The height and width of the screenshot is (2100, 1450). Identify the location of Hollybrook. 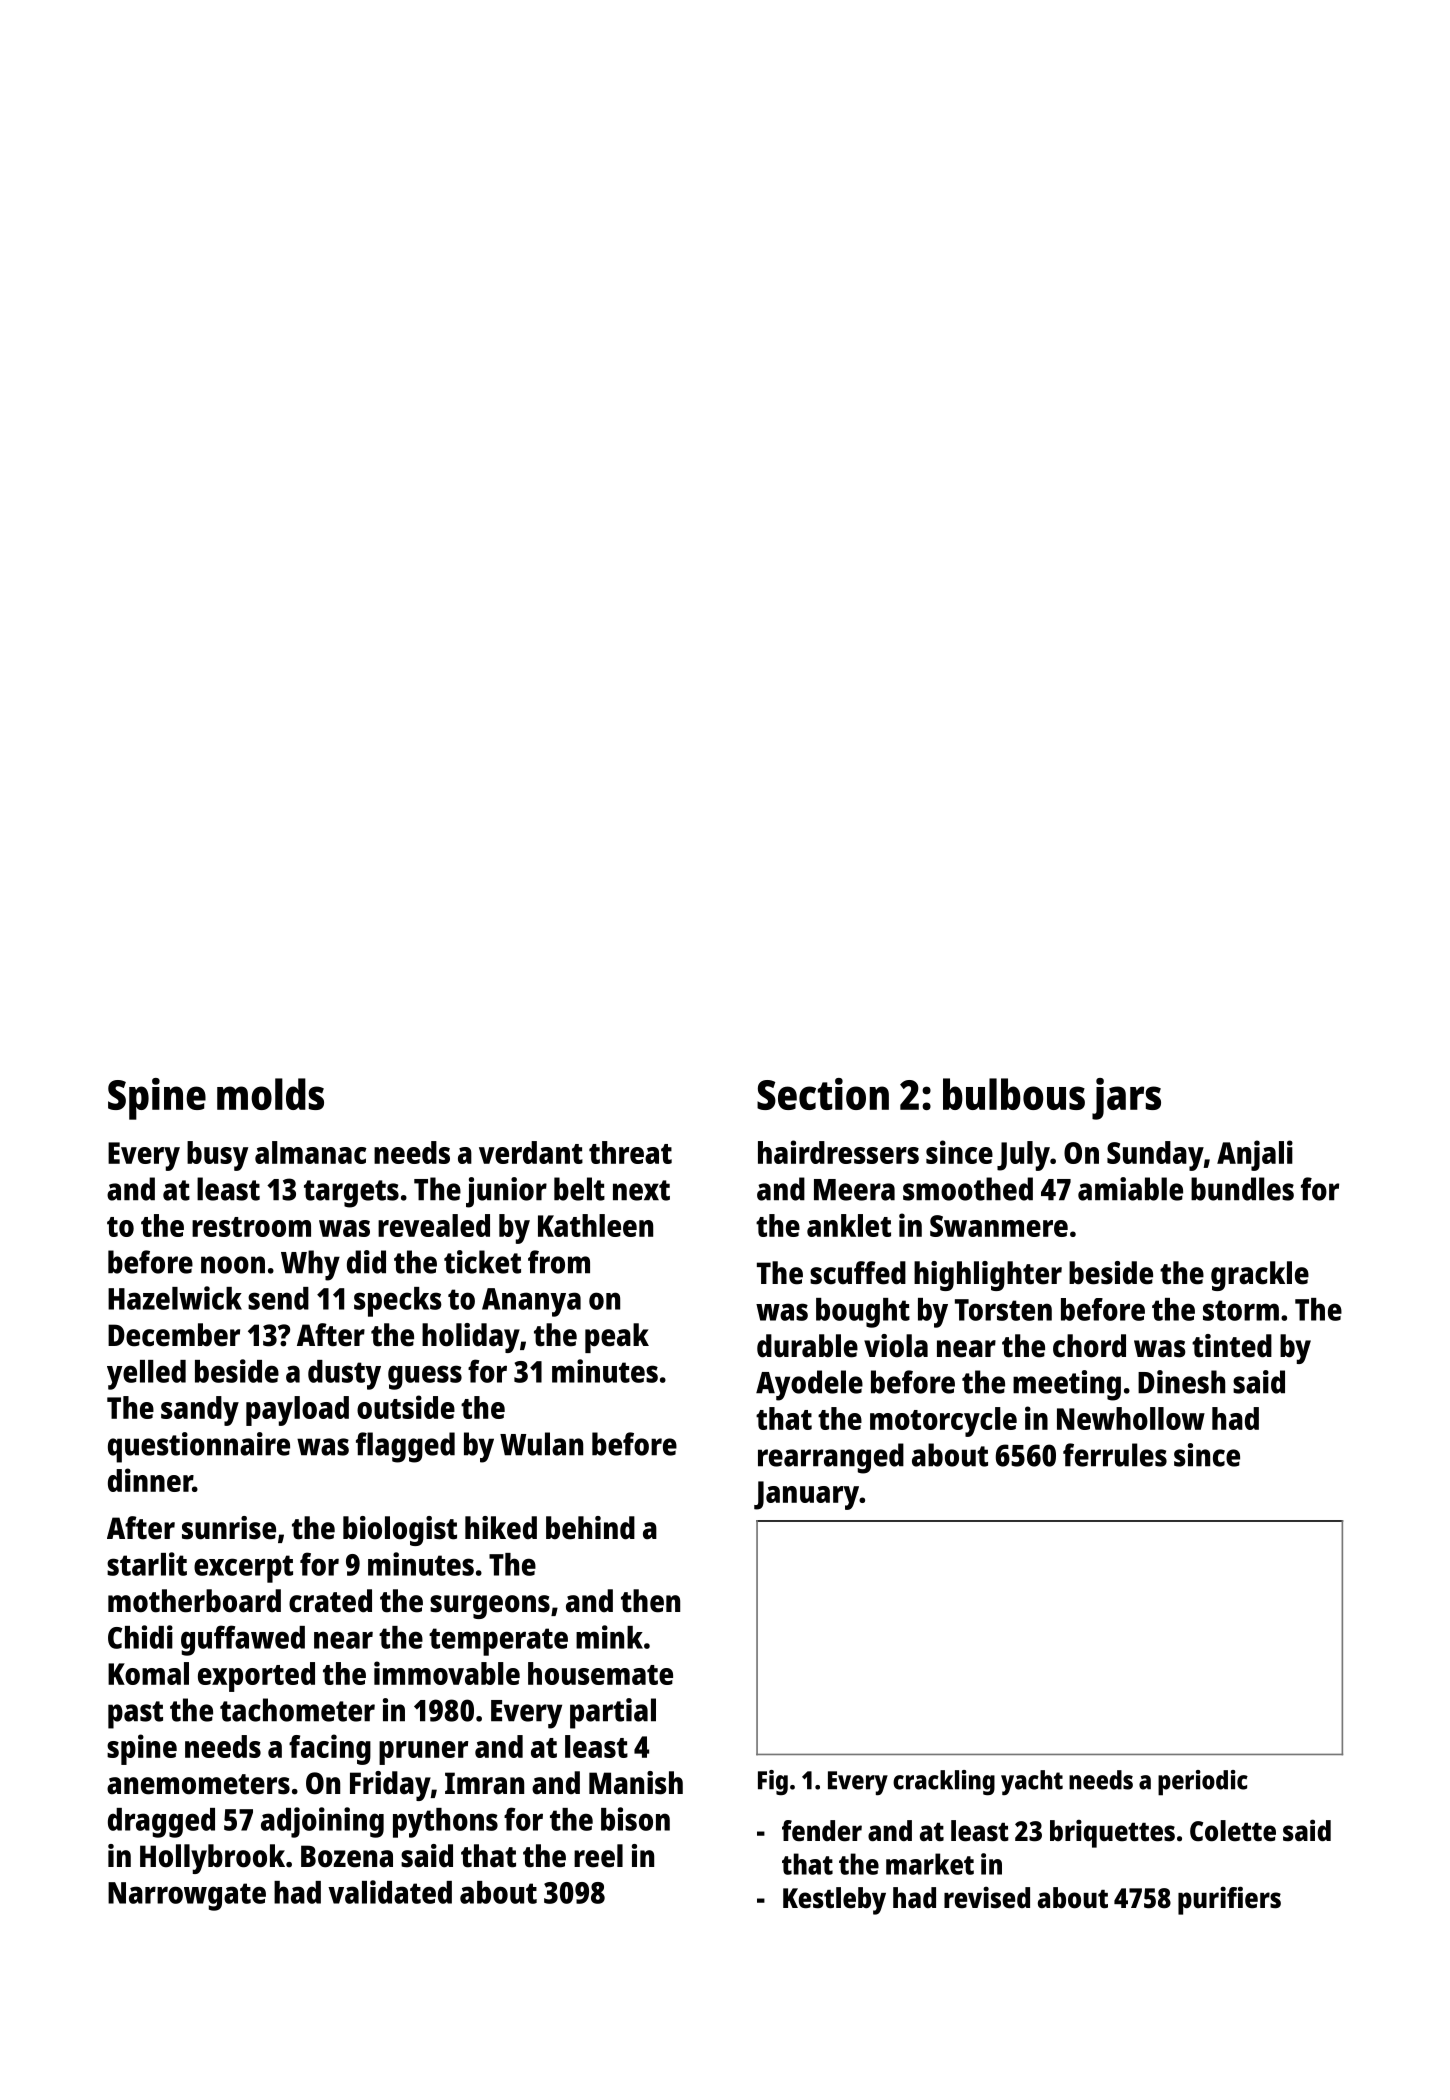
(212, 1859).
